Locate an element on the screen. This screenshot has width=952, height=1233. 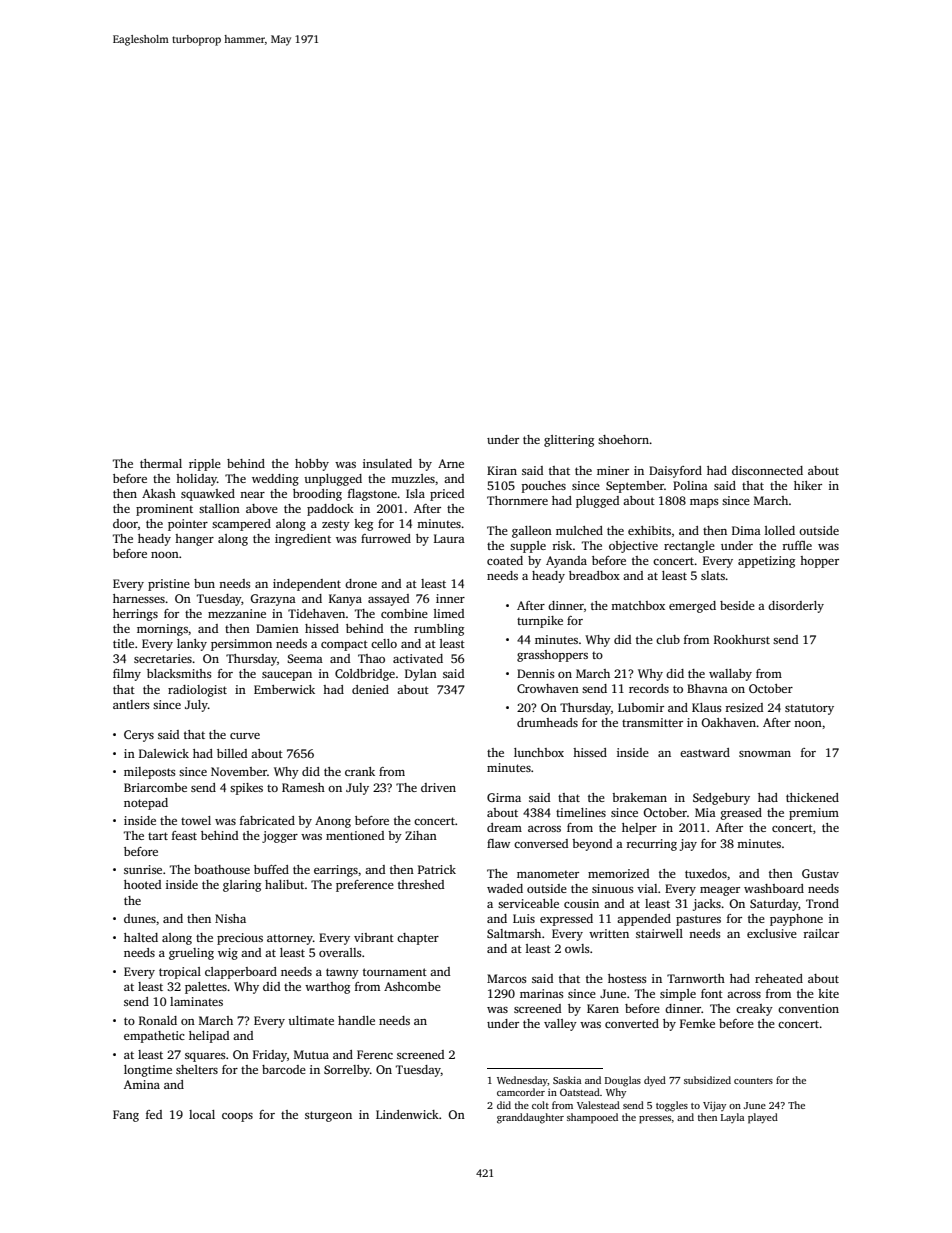
glittering is located at coordinates (569, 441).
